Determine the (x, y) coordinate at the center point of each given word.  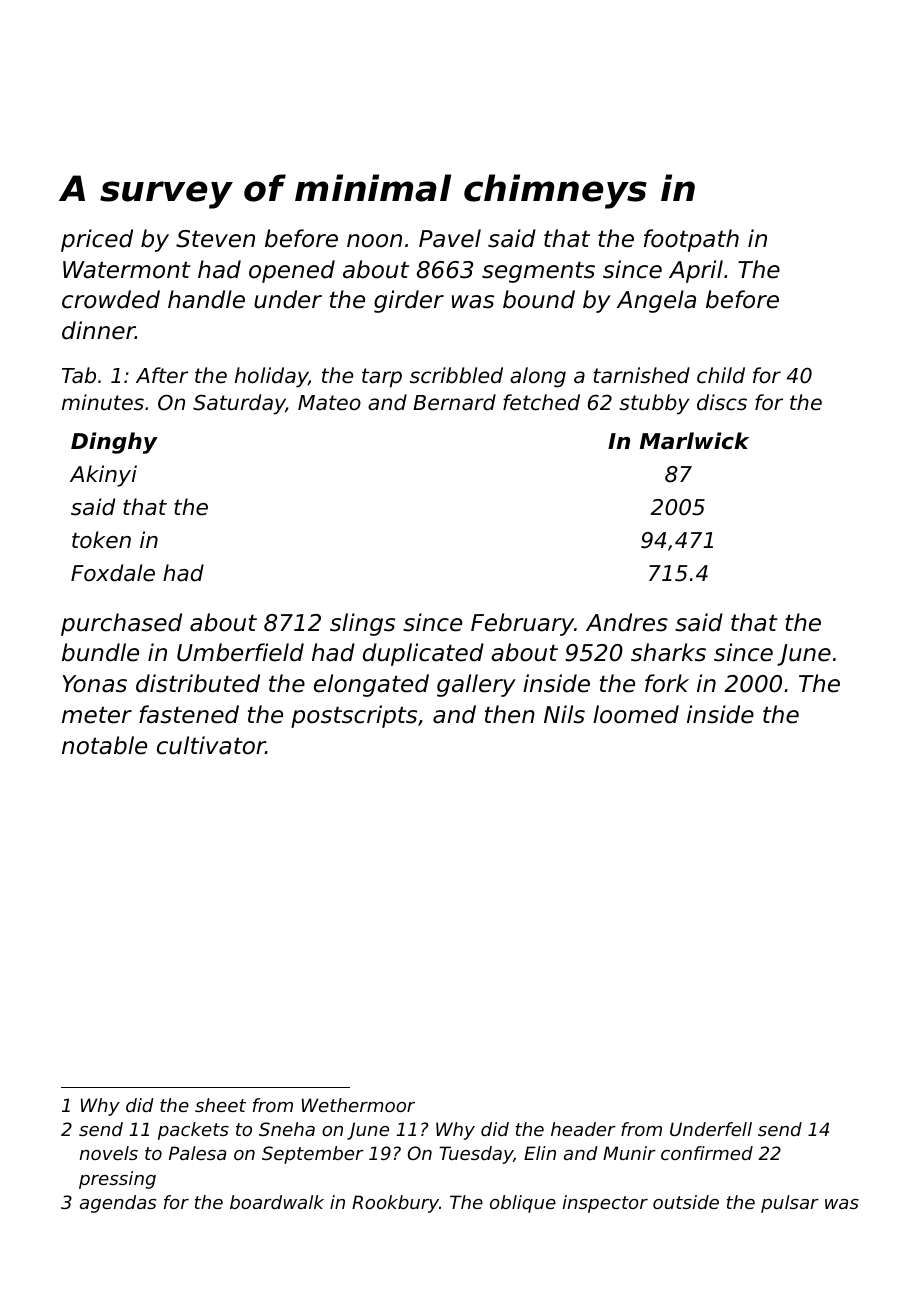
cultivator (211, 745)
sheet (220, 1105)
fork (667, 683)
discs (722, 402)
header (583, 1129)
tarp (382, 378)
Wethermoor (358, 1105)
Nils (564, 714)
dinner (98, 330)
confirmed (707, 1153)
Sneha (287, 1129)
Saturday (239, 404)
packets (193, 1131)
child (721, 375)
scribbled (456, 375)
